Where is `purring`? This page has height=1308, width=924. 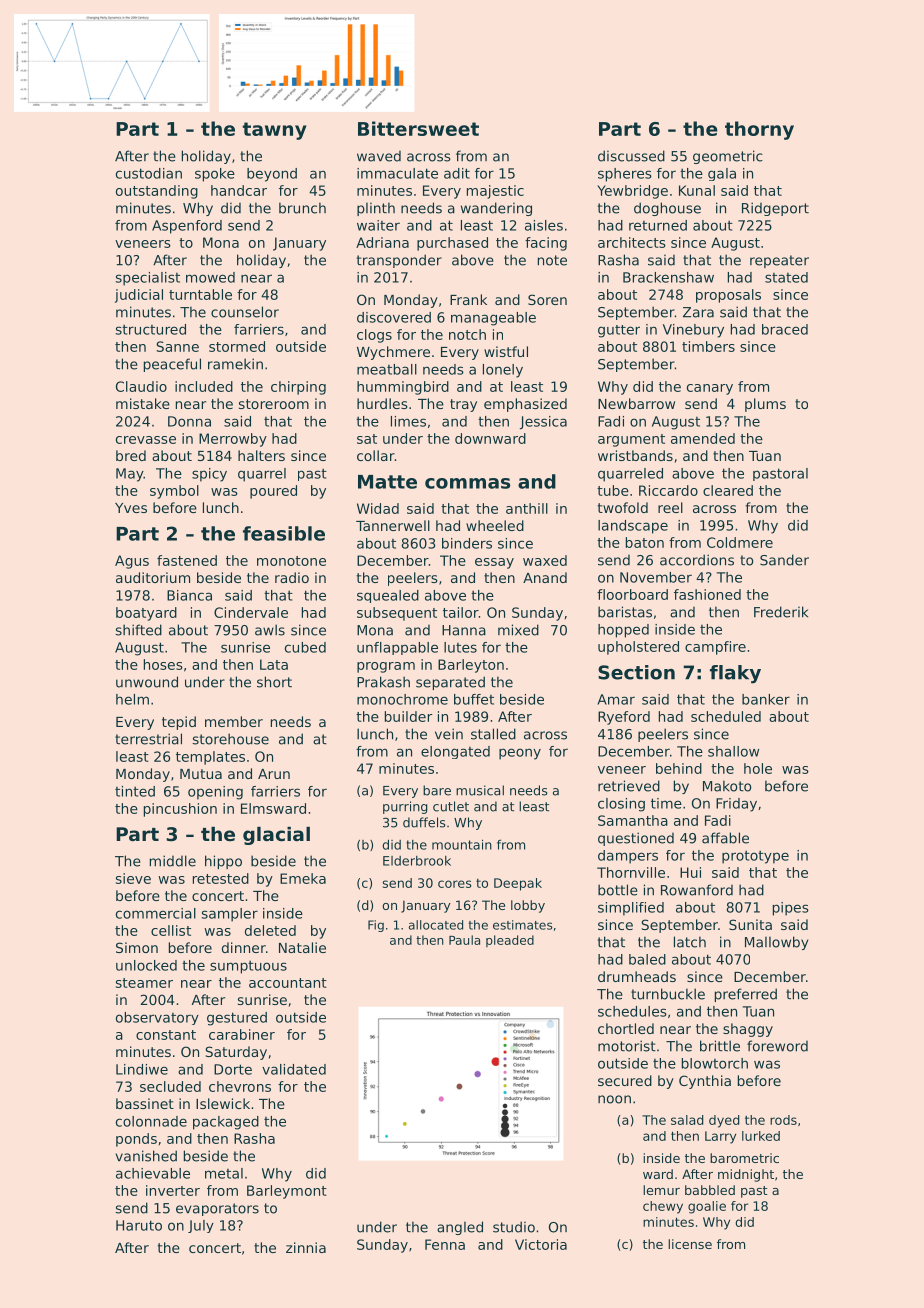 purring is located at coordinates (405, 807).
